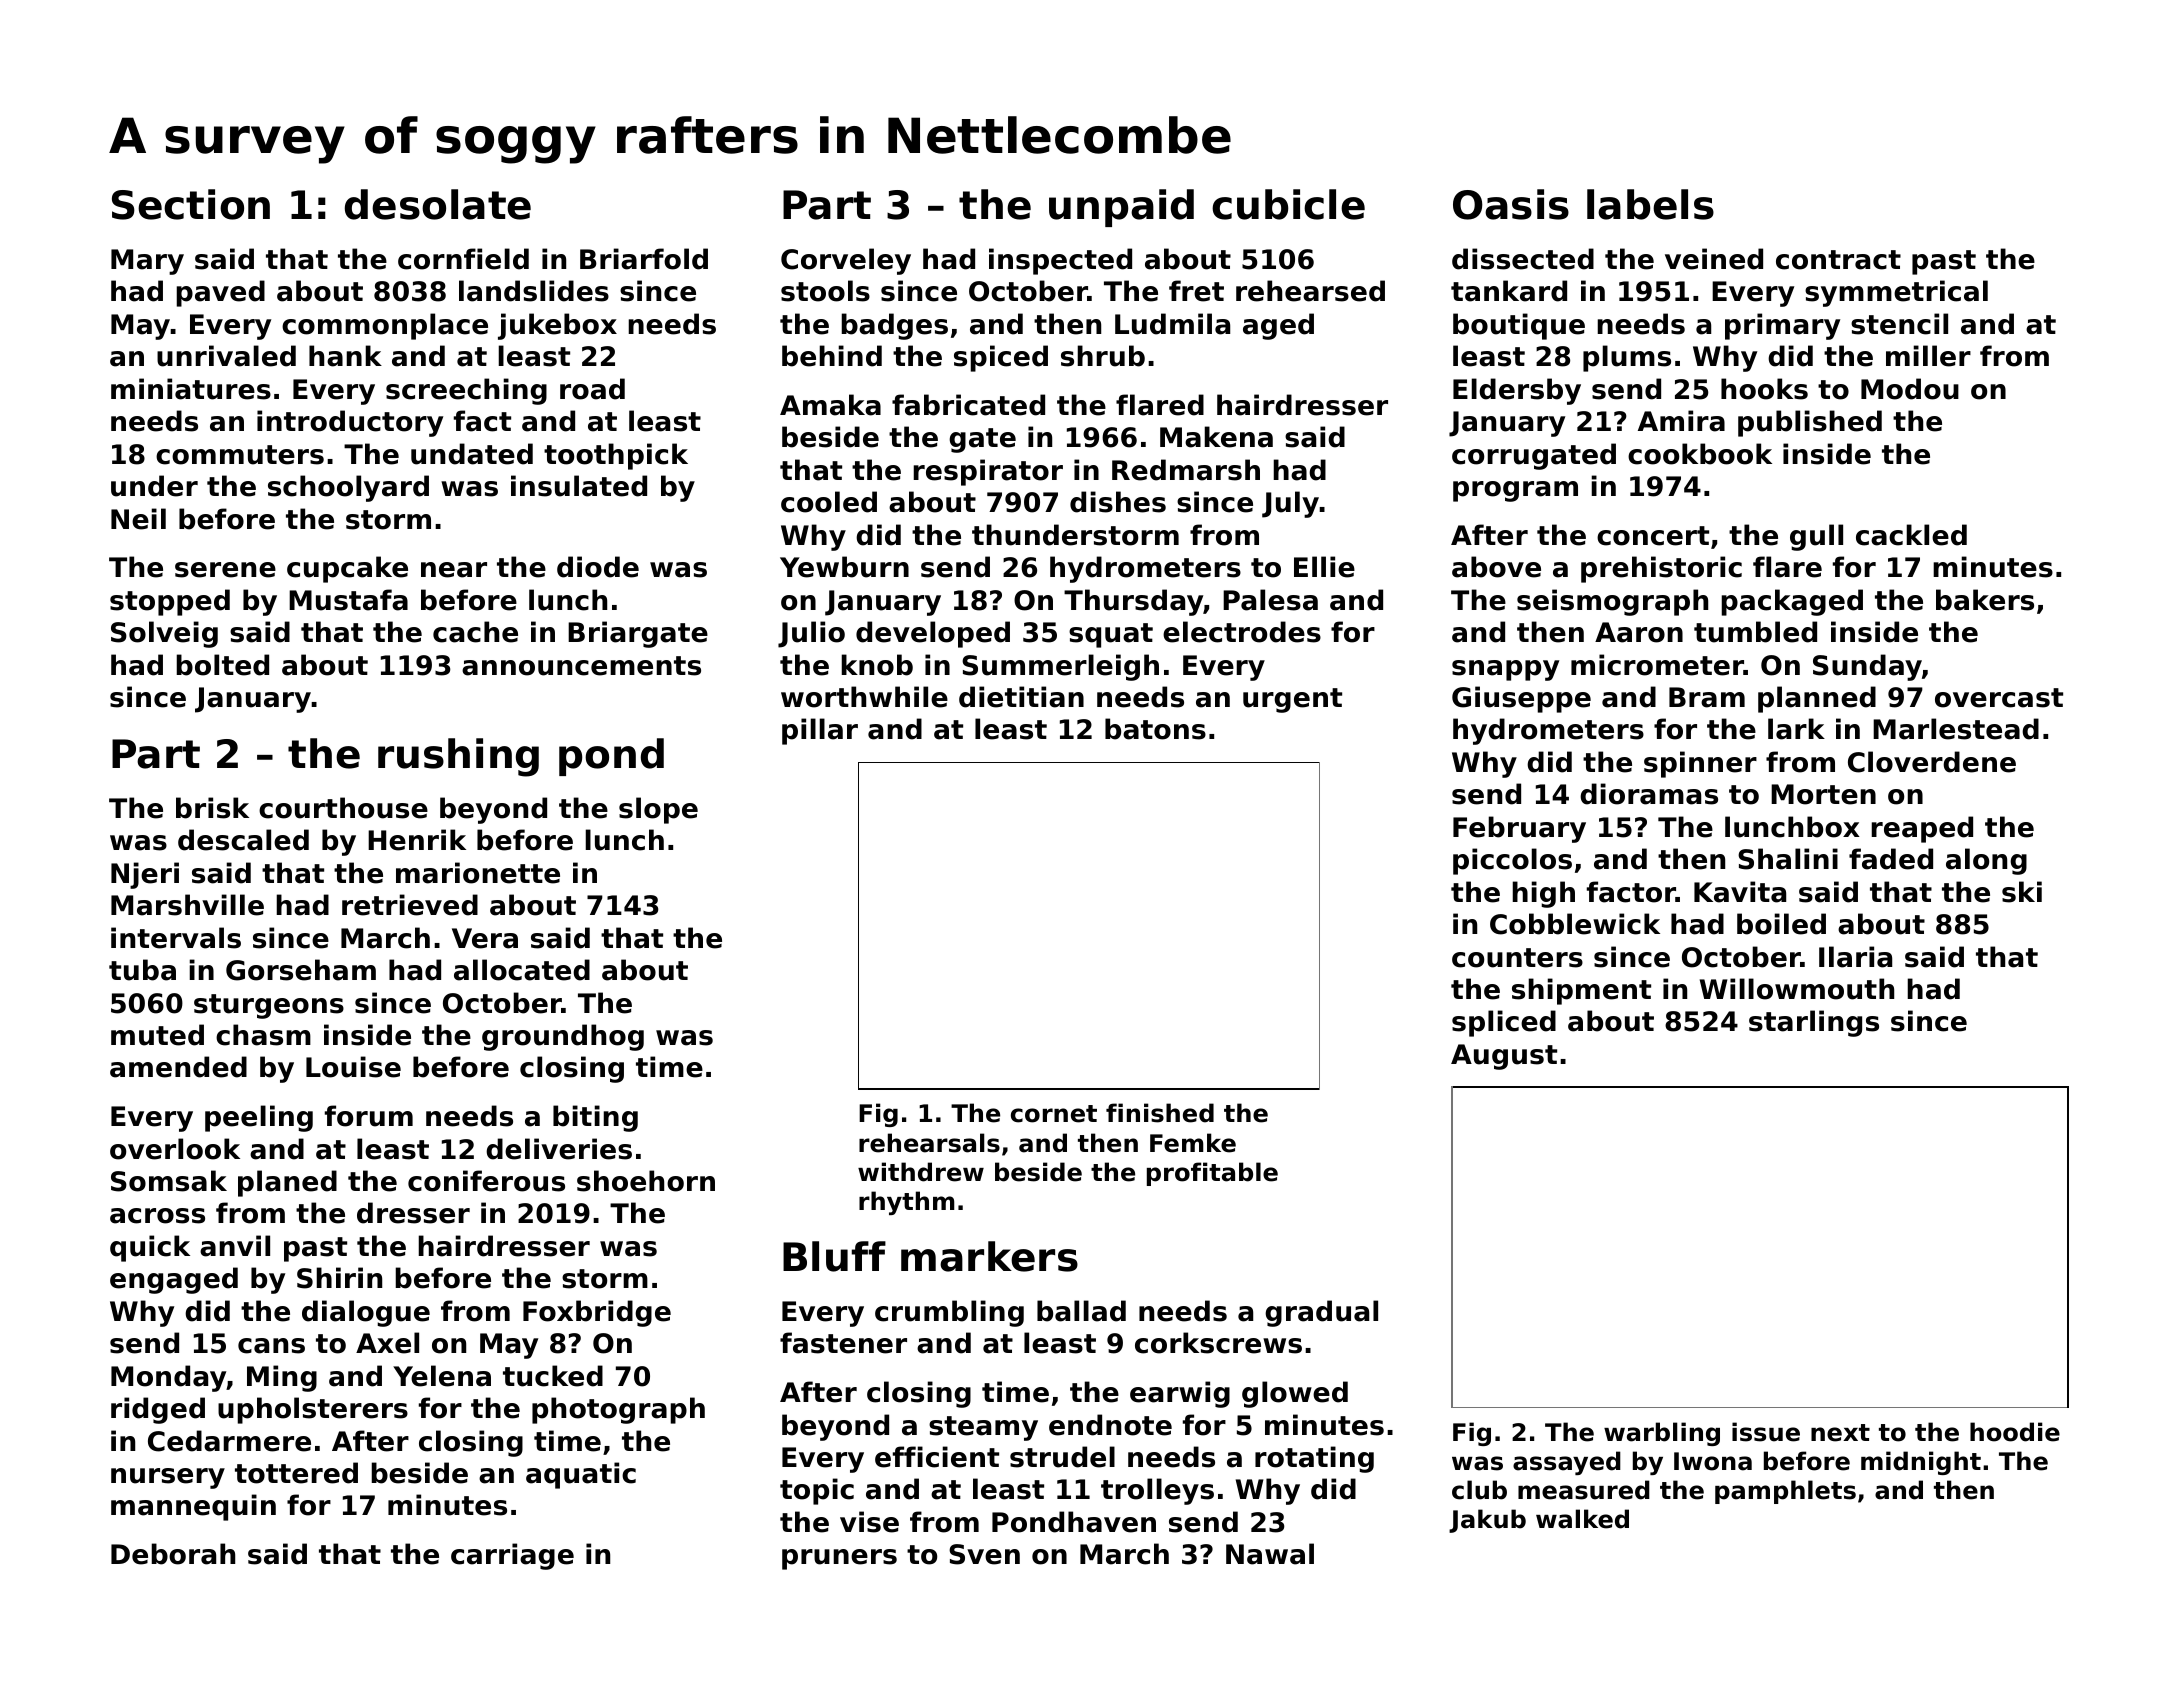 Image resolution: width=2178 pixels, height=1683 pixels. I want to click on contract, so click(1838, 260).
